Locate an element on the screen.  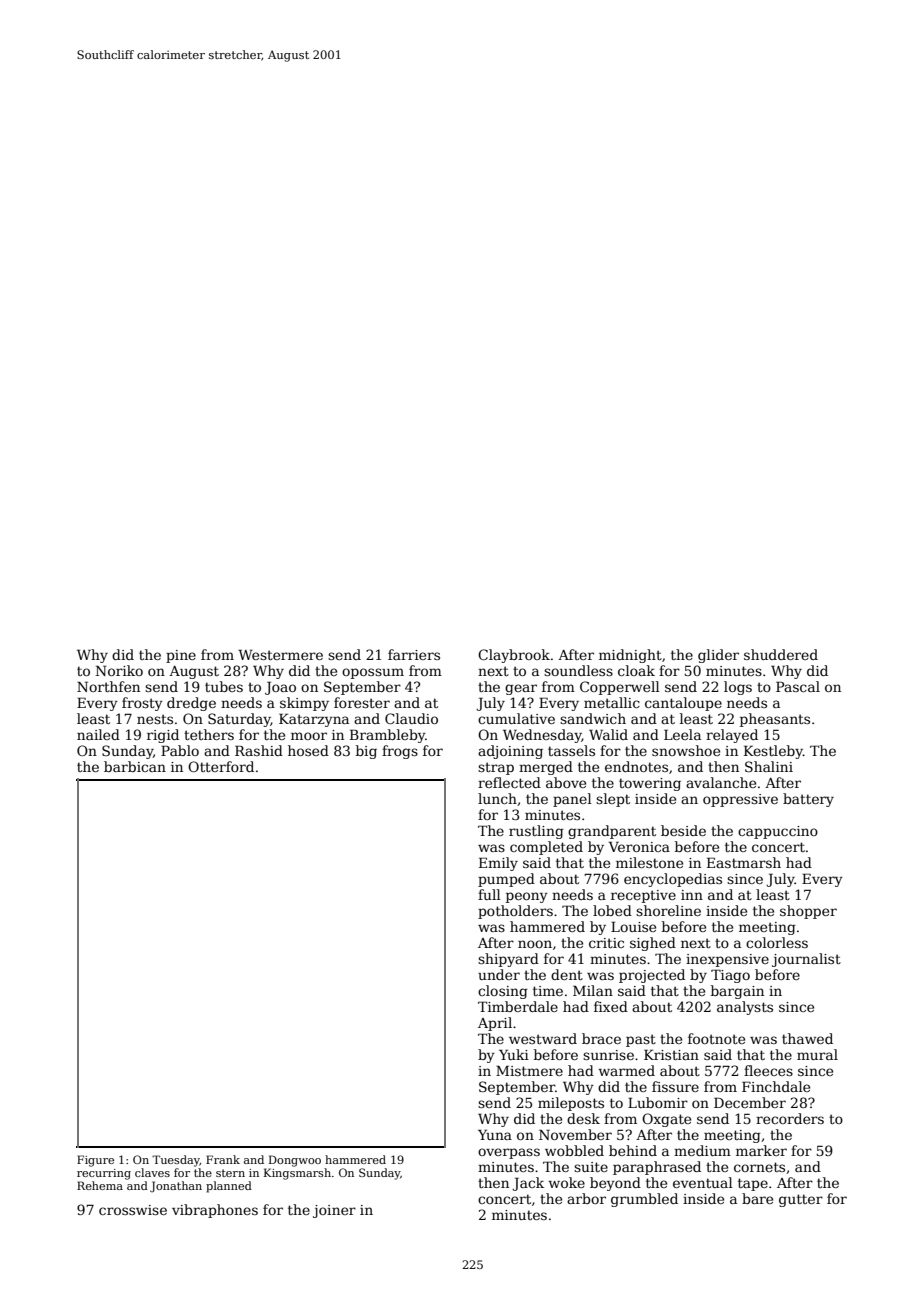
joiner is located at coordinates (334, 1211).
